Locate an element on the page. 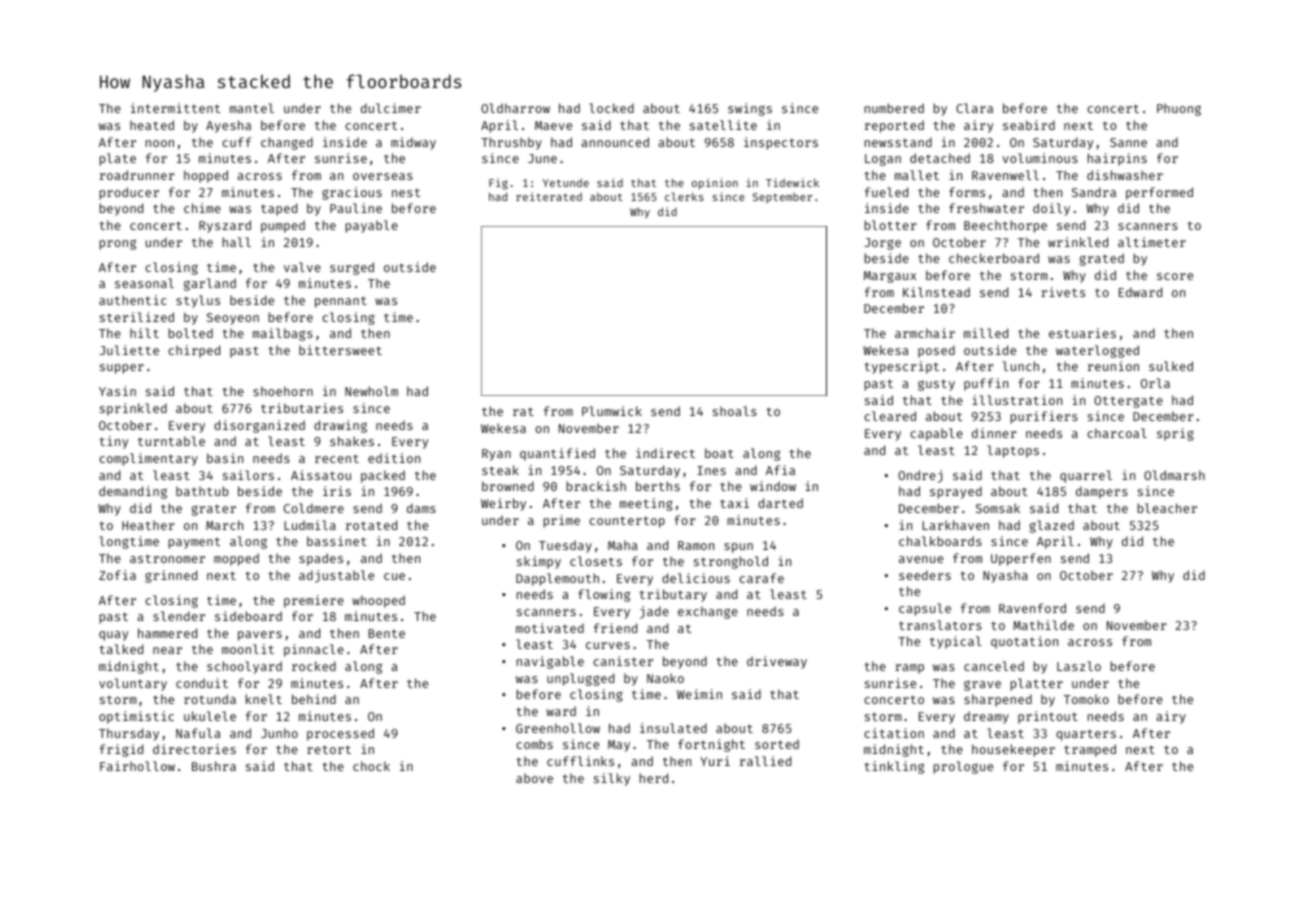 The image size is (1308, 924). complimentary is located at coordinates (148, 459).
